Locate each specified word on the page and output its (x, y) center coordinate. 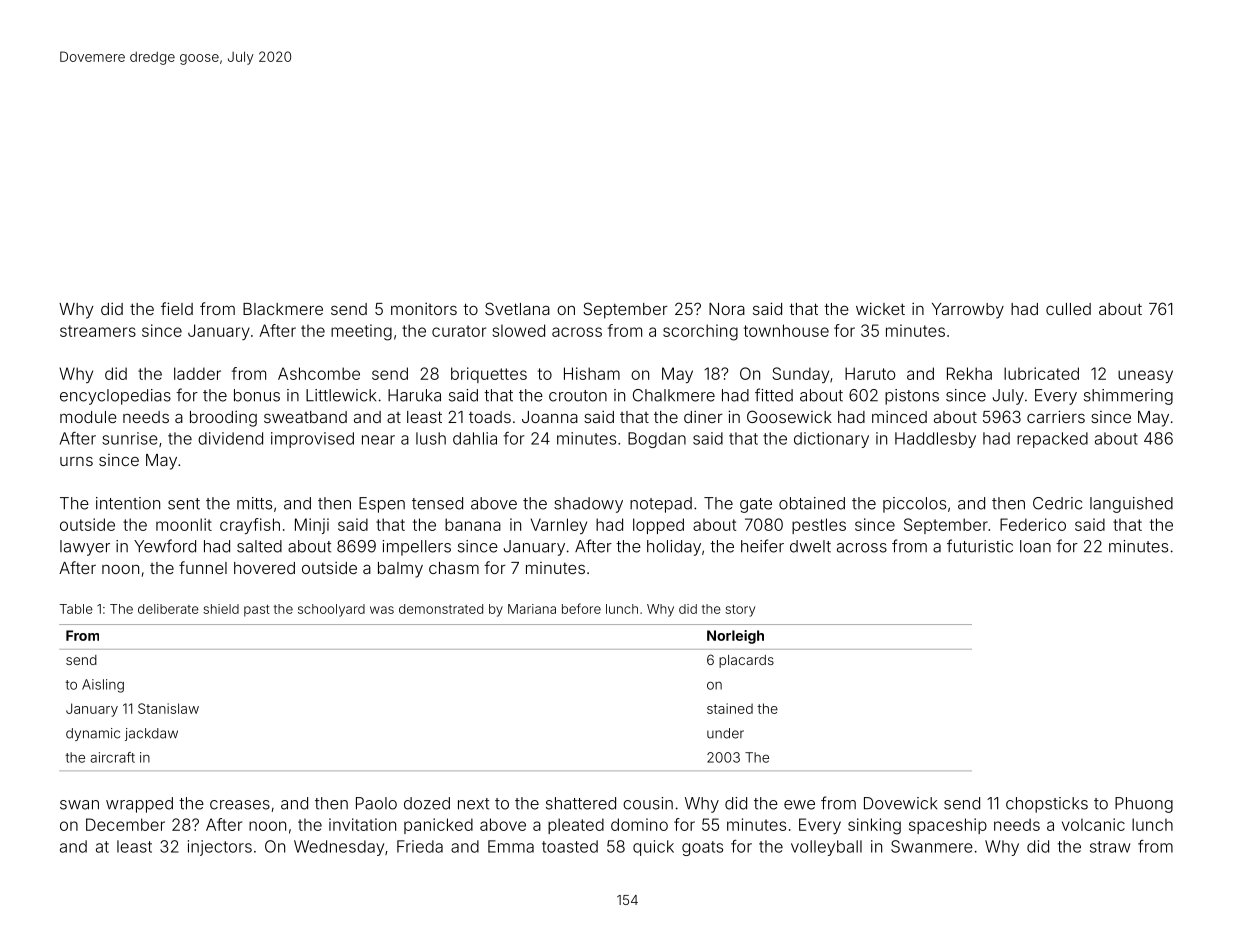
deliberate (168, 609)
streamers (98, 331)
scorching (700, 332)
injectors (220, 848)
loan (1035, 546)
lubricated (1041, 373)
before (581, 608)
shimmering (1128, 397)
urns (76, 461)
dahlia (475, 438)
